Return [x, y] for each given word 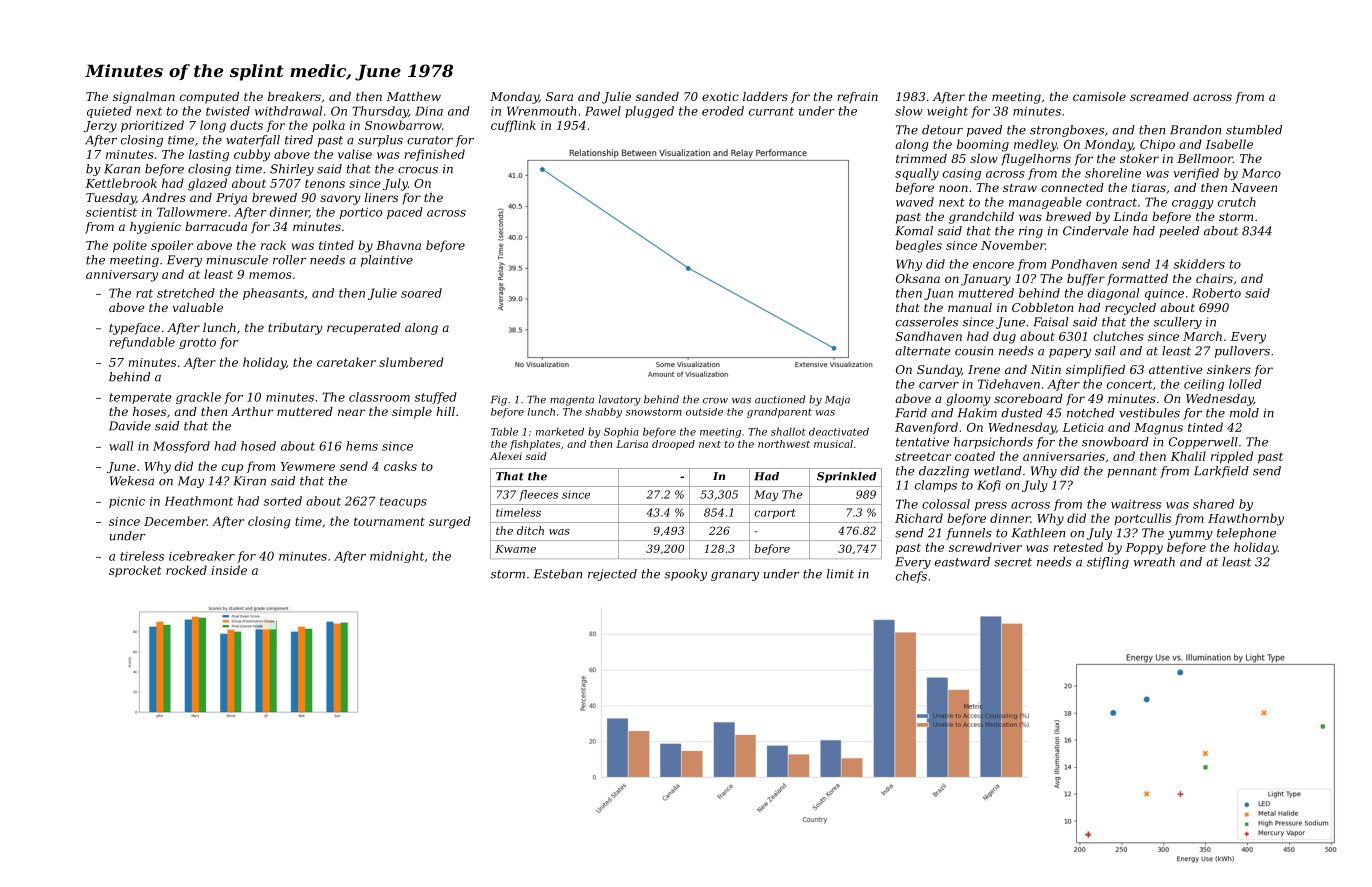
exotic [720, 96]
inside [229, 570]
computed [209, 98]
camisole [1099, 96]
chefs [911, 577]
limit [840, 574]
